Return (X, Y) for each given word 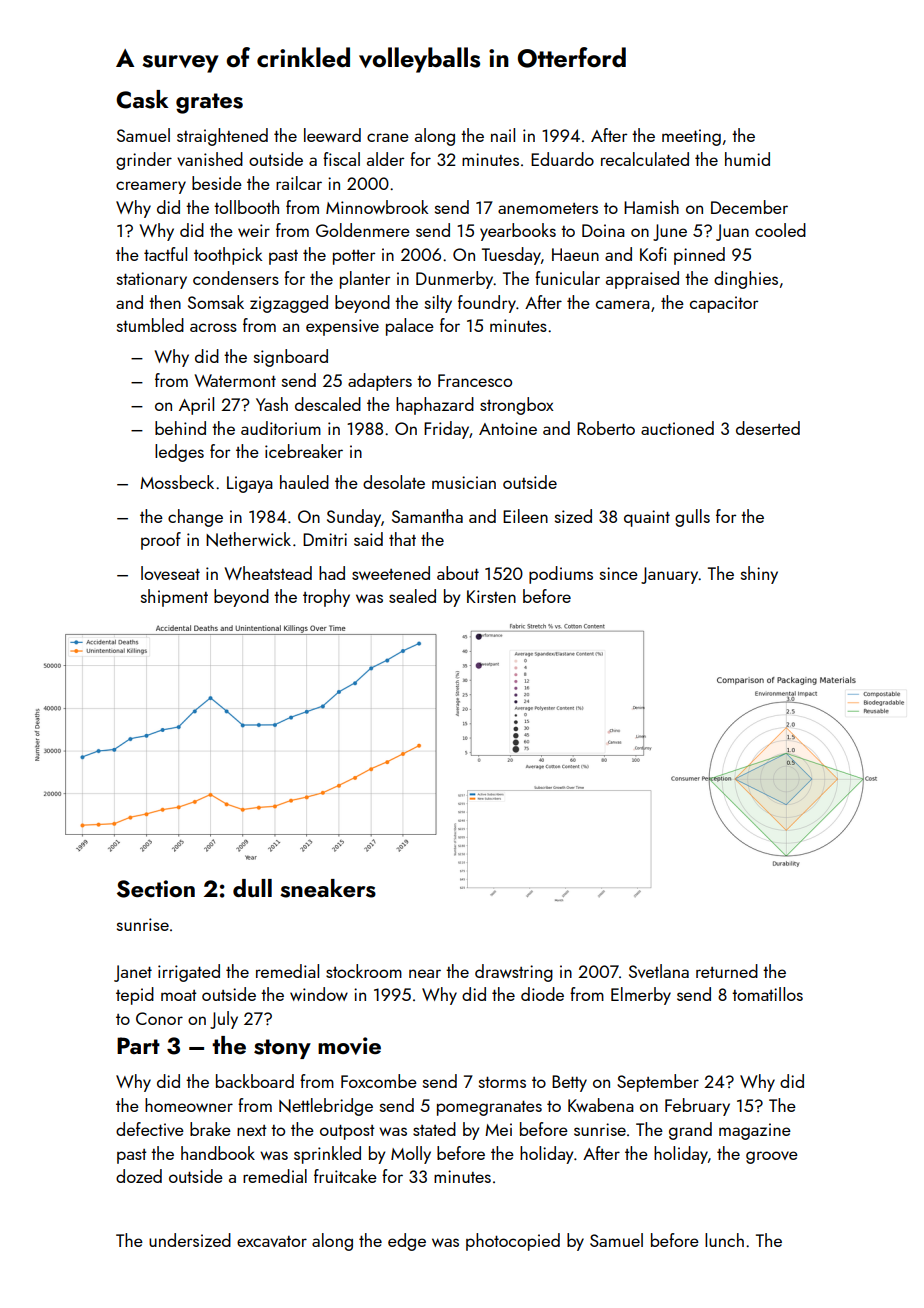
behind (180, 428)
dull (252, 888)
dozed (139, 1176)
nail (503, 135)
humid (747, 159)
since (619, 573)
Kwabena (601, 1105)
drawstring (514, 973)
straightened (222, 137)
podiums (561, 575)
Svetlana (659, 971)
